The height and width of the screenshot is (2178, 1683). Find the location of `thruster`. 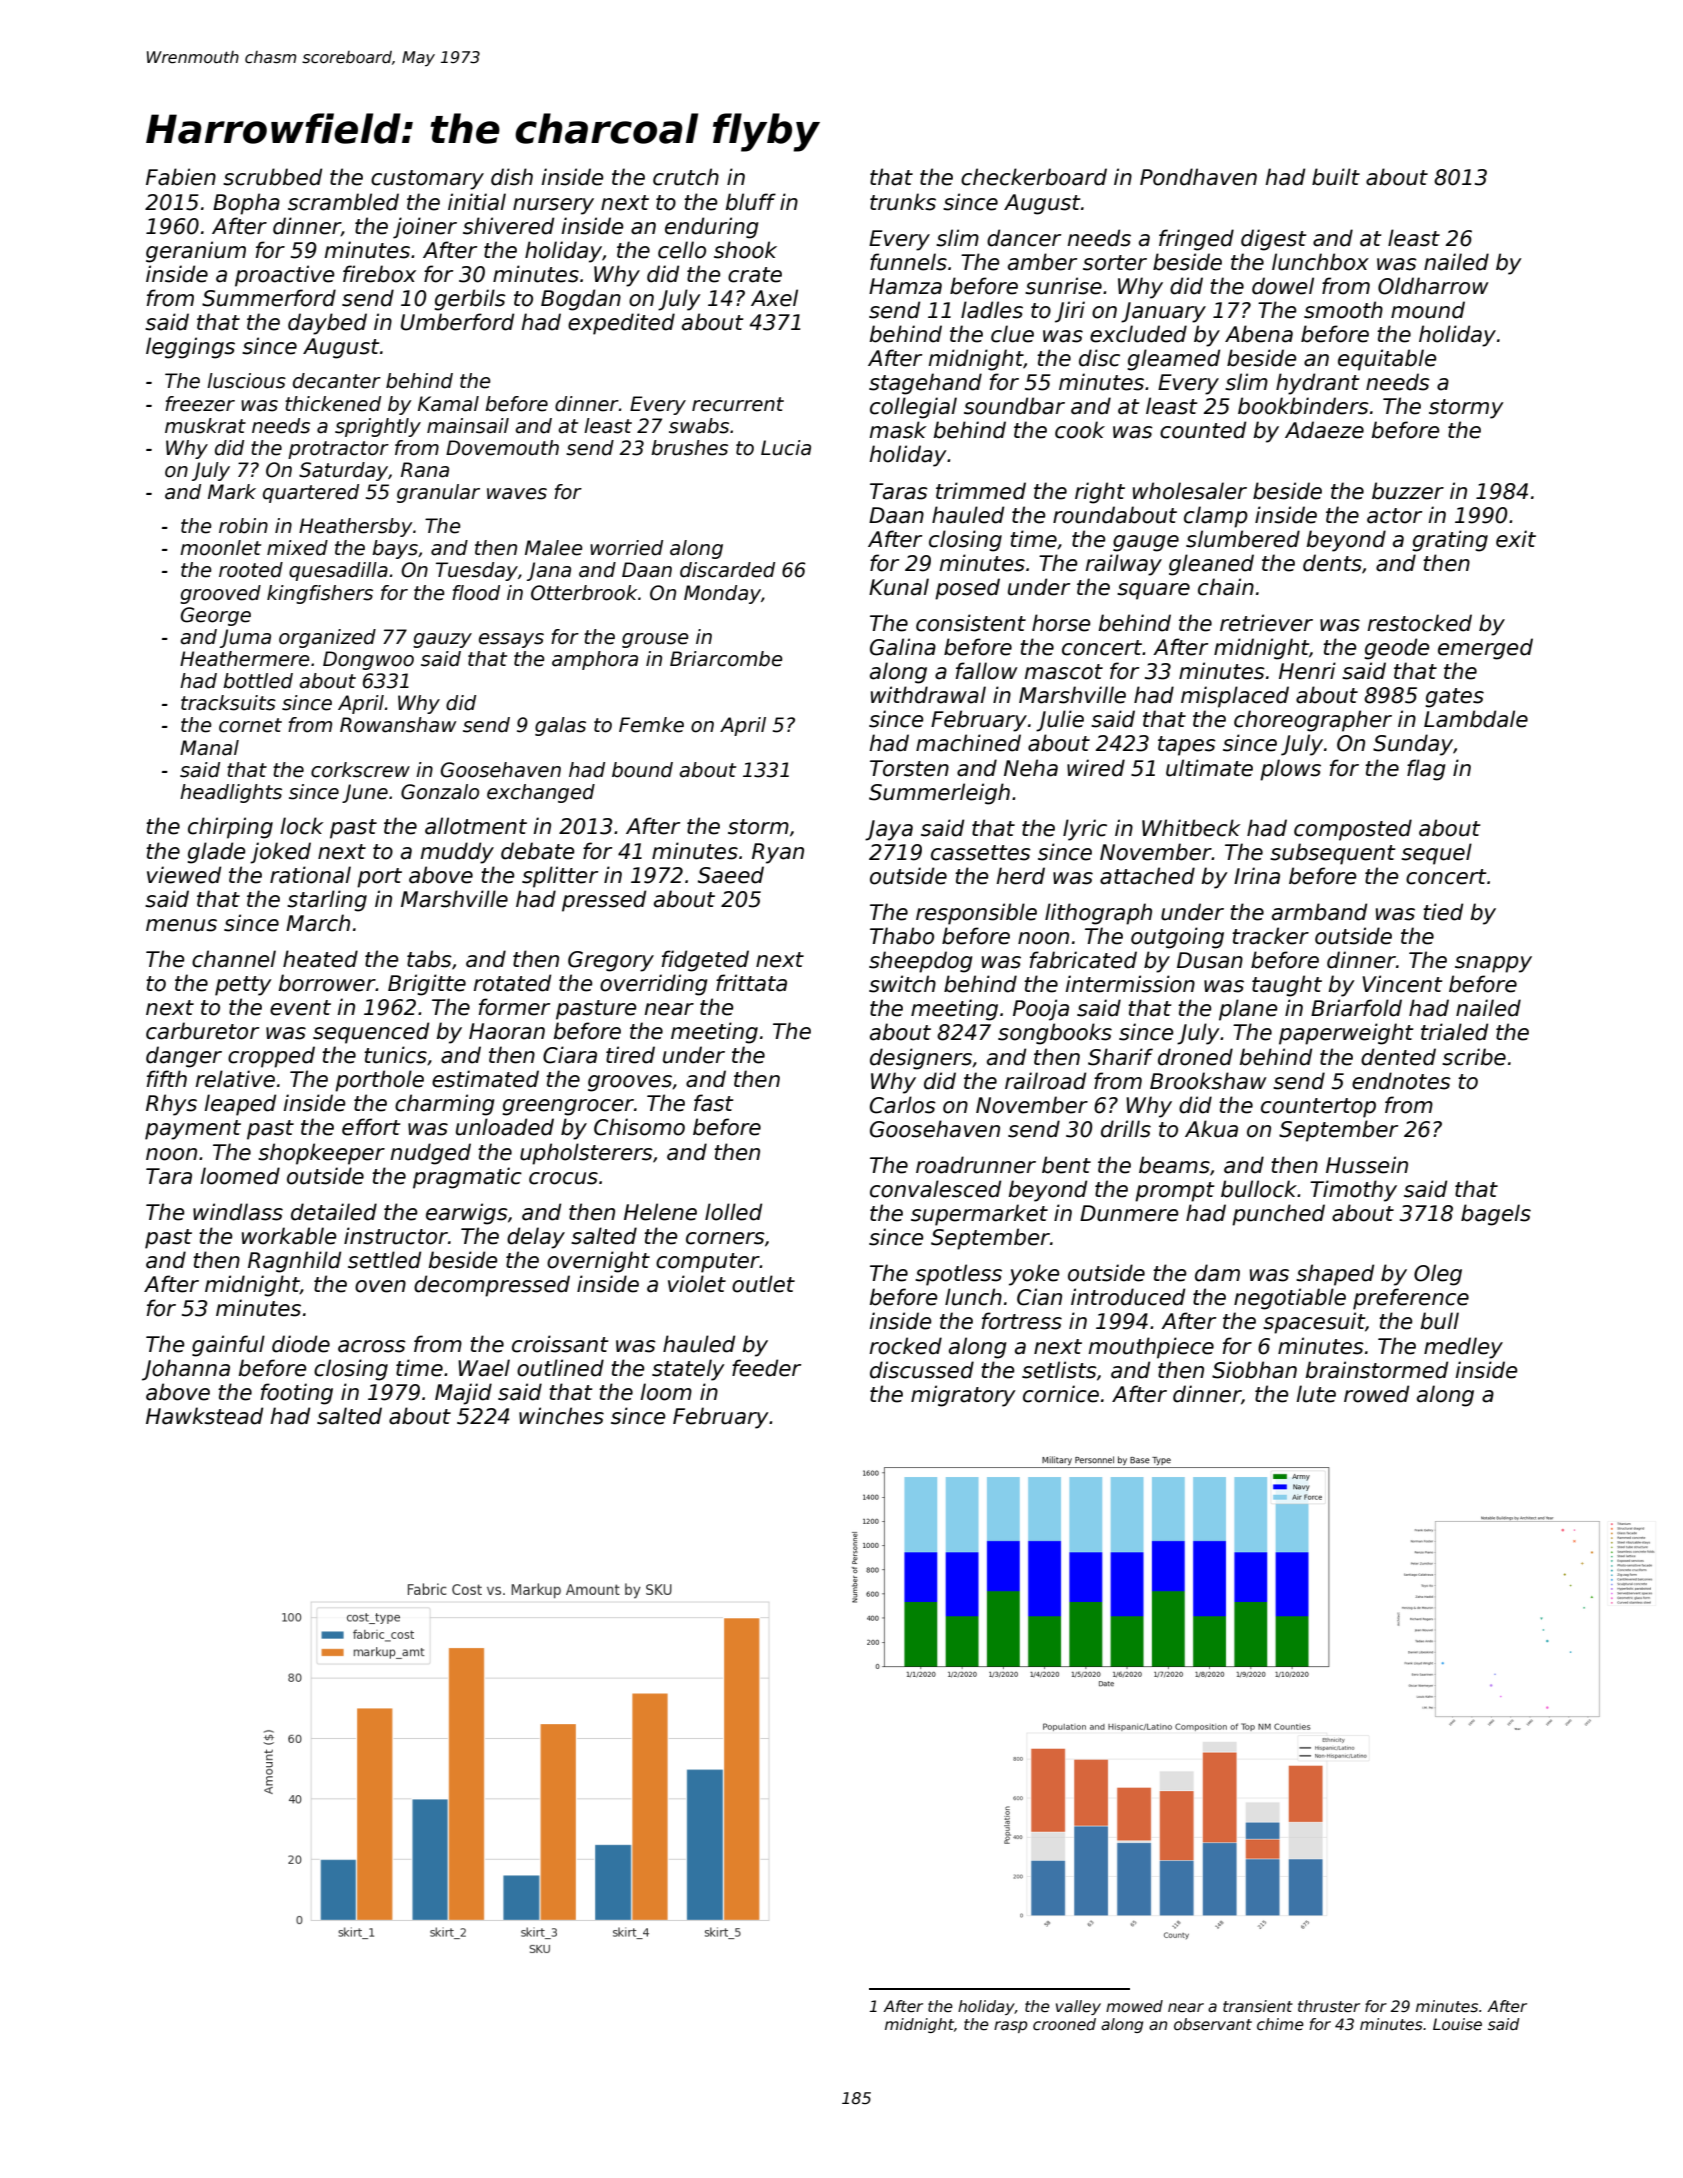

thruster is located at coordinates (1329, 2006).
